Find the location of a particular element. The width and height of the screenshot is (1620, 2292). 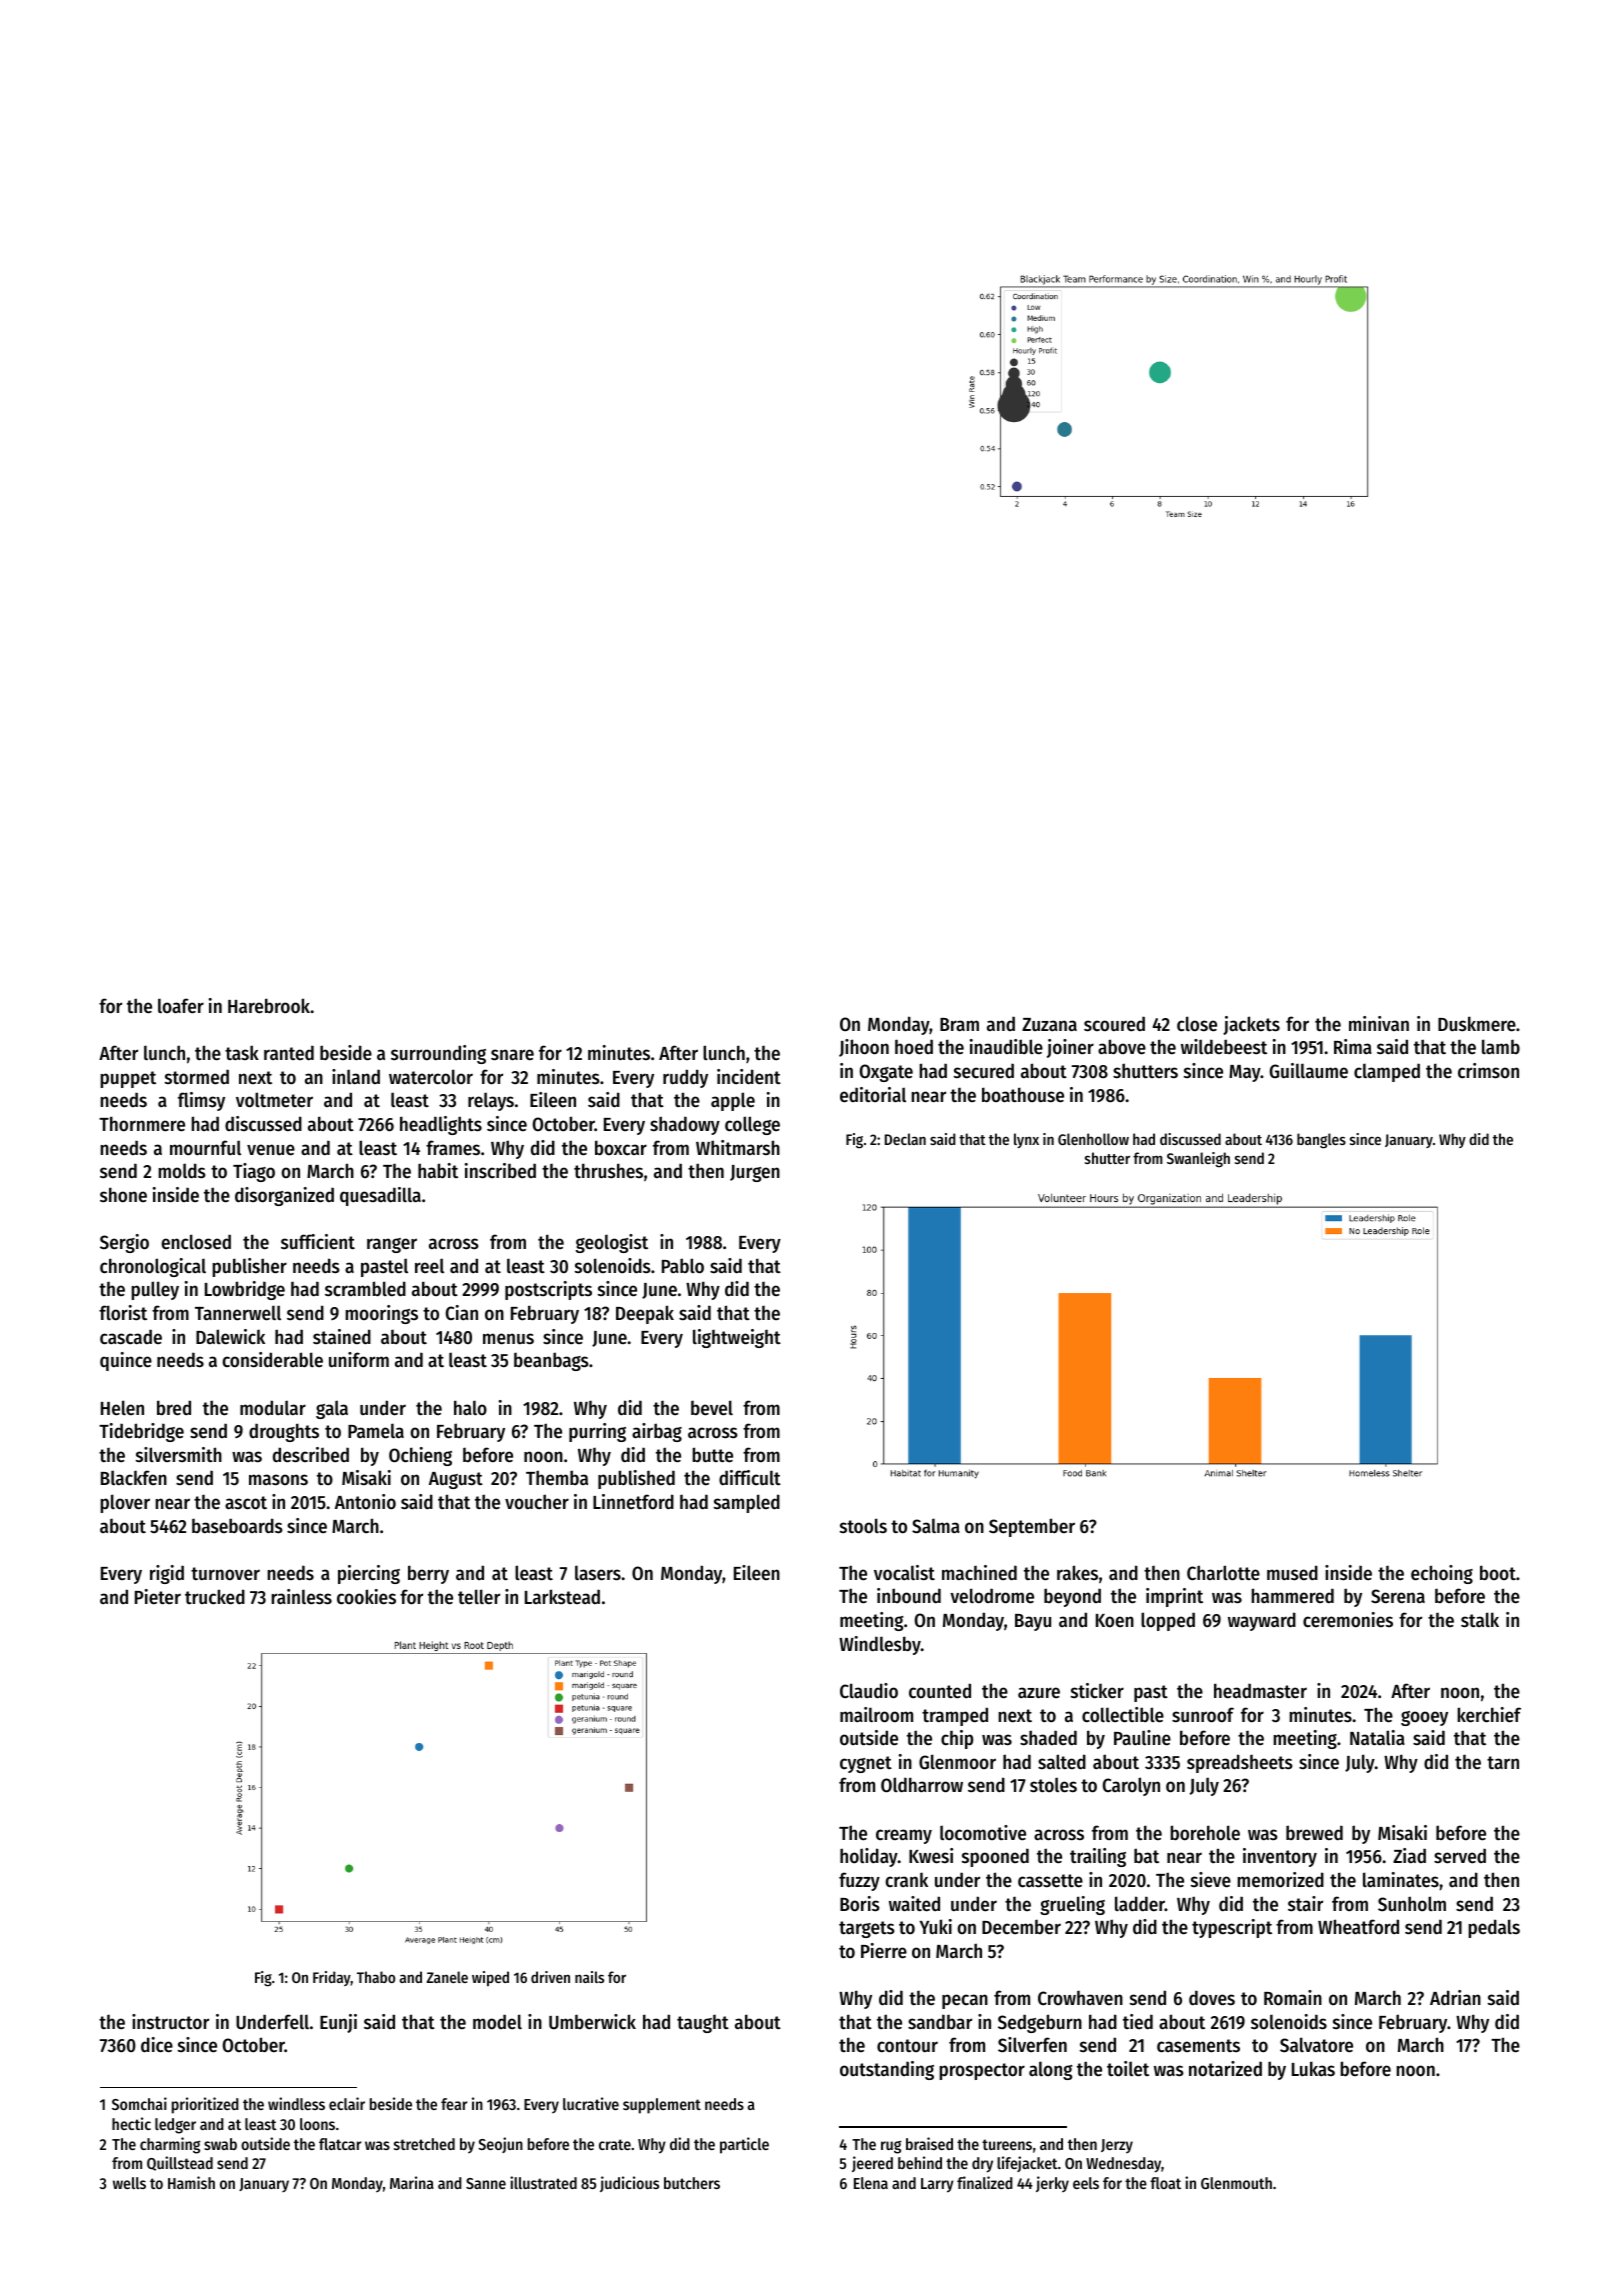

lightweight is located at coordinates (737, 1338).
